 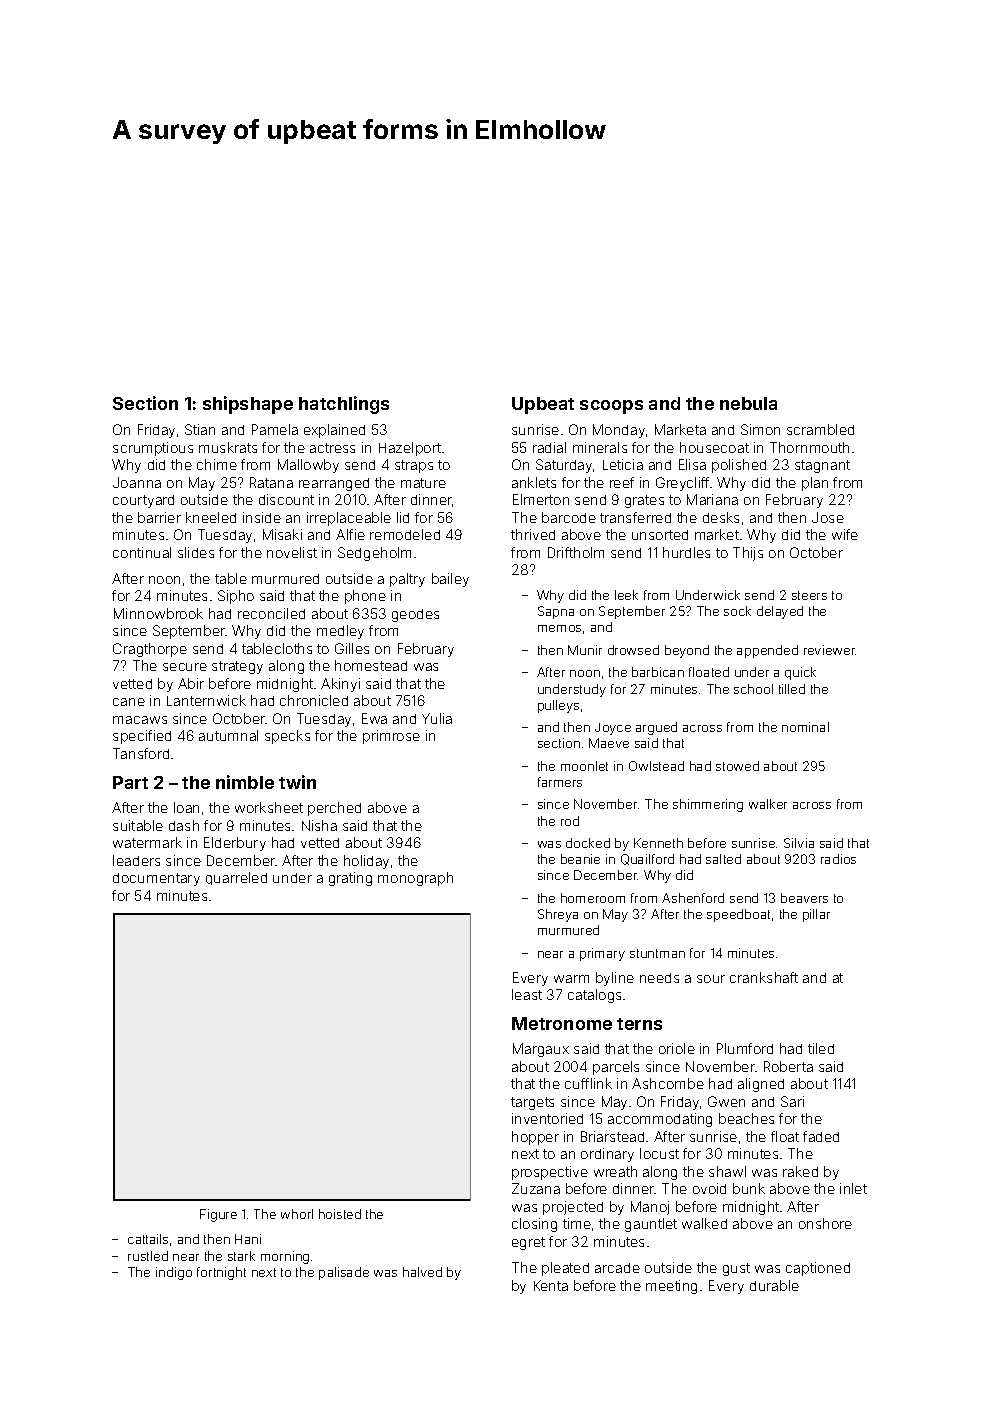 What do you see at coordinates (820, 429) in the page?
I see `scrambled` at bounding box center [820, 429].
